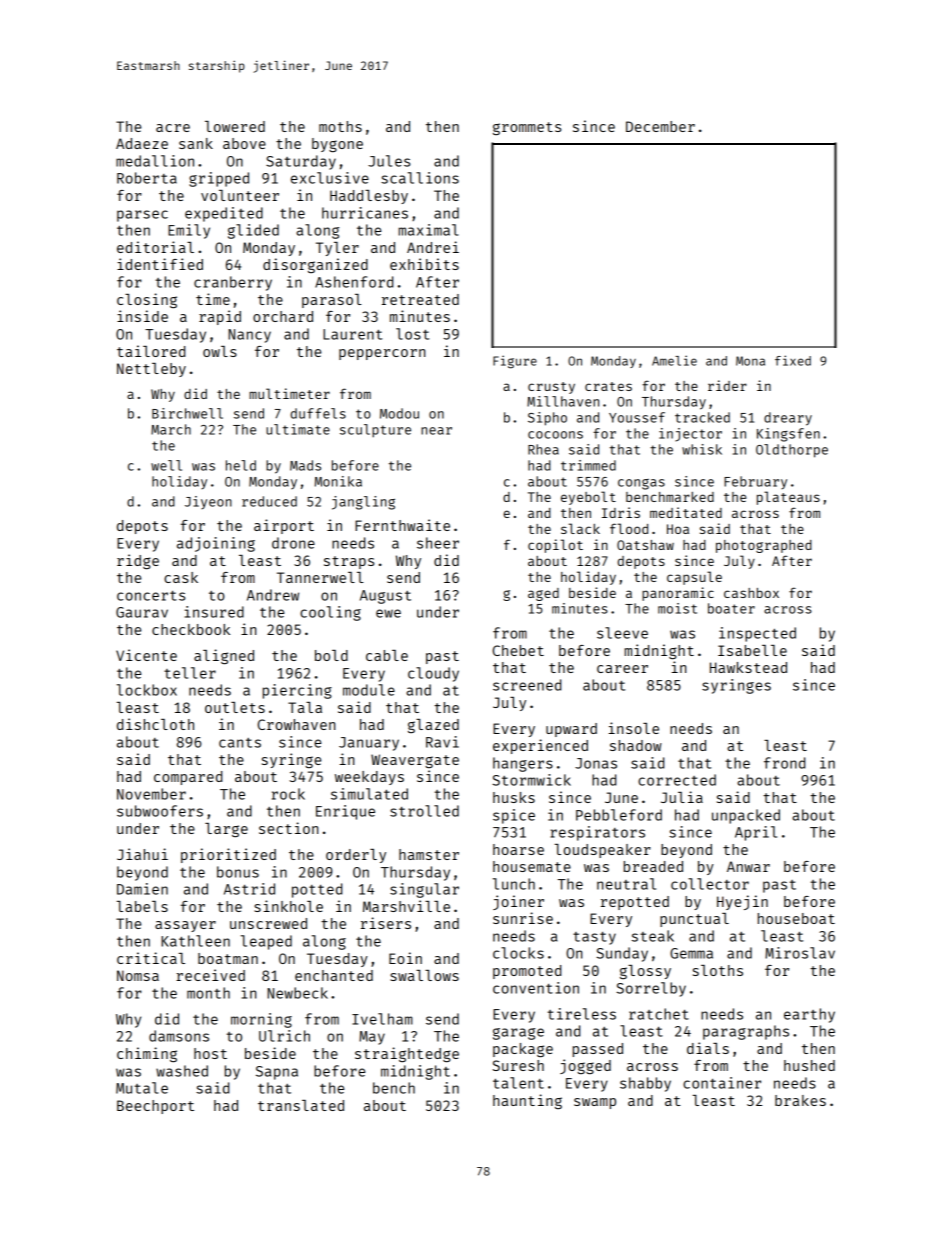 The width and height of the image is (952, 1233). I want to click on Oldthorpe, so click(792, 451).
